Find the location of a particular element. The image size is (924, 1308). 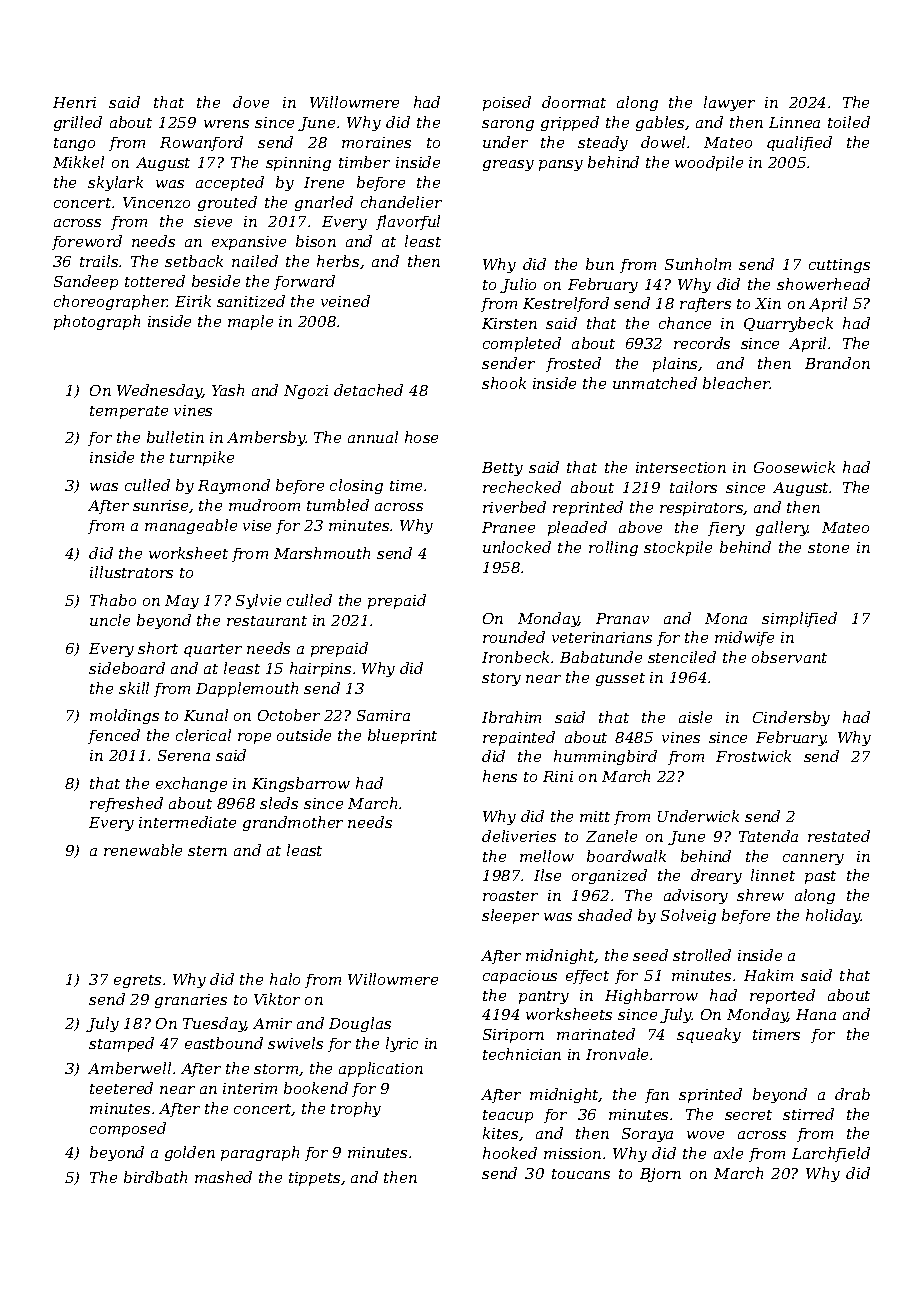

fiery is located at coordinates (726, 529).
